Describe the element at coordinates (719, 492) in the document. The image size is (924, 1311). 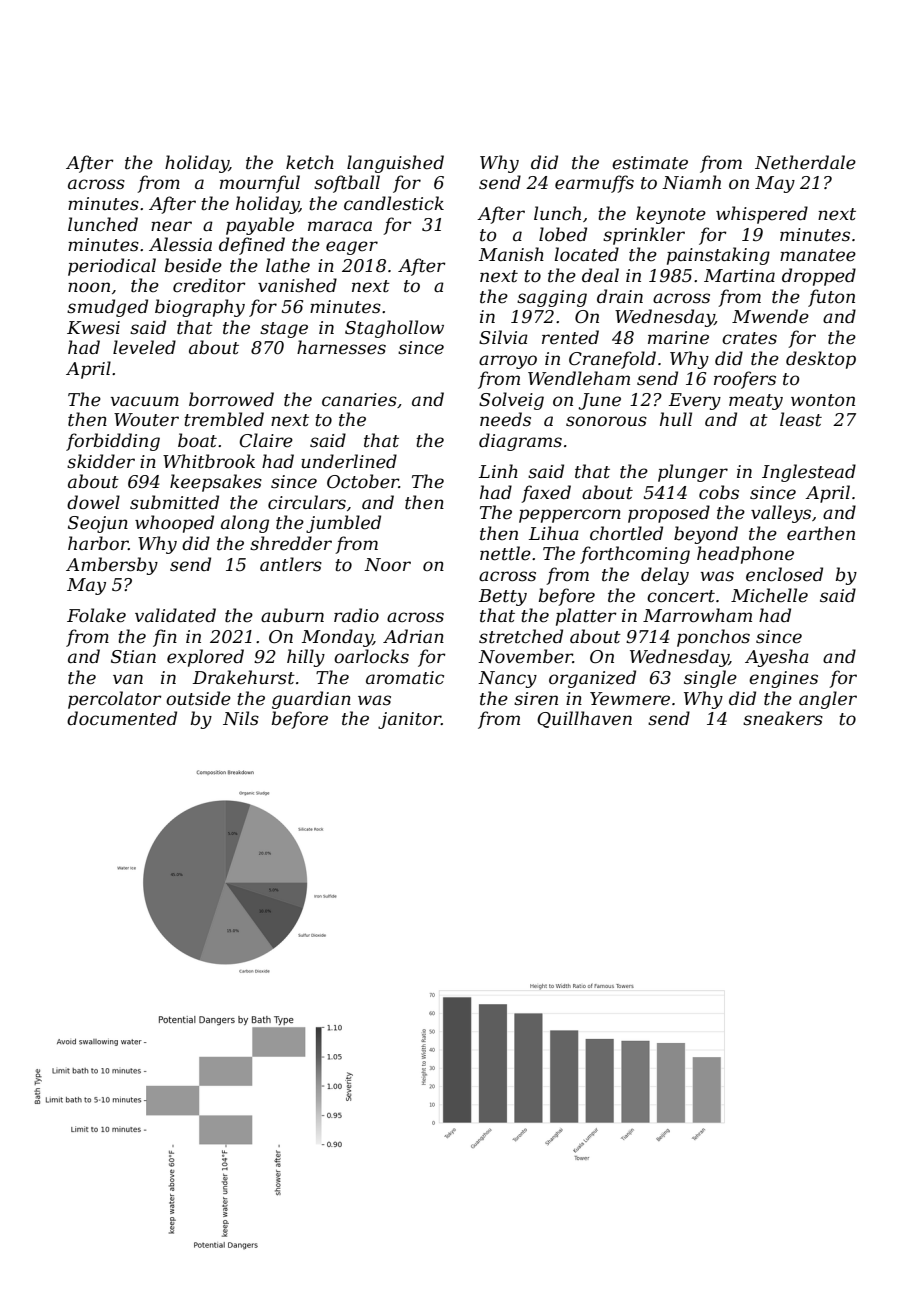
I see `cobs` at that location.
